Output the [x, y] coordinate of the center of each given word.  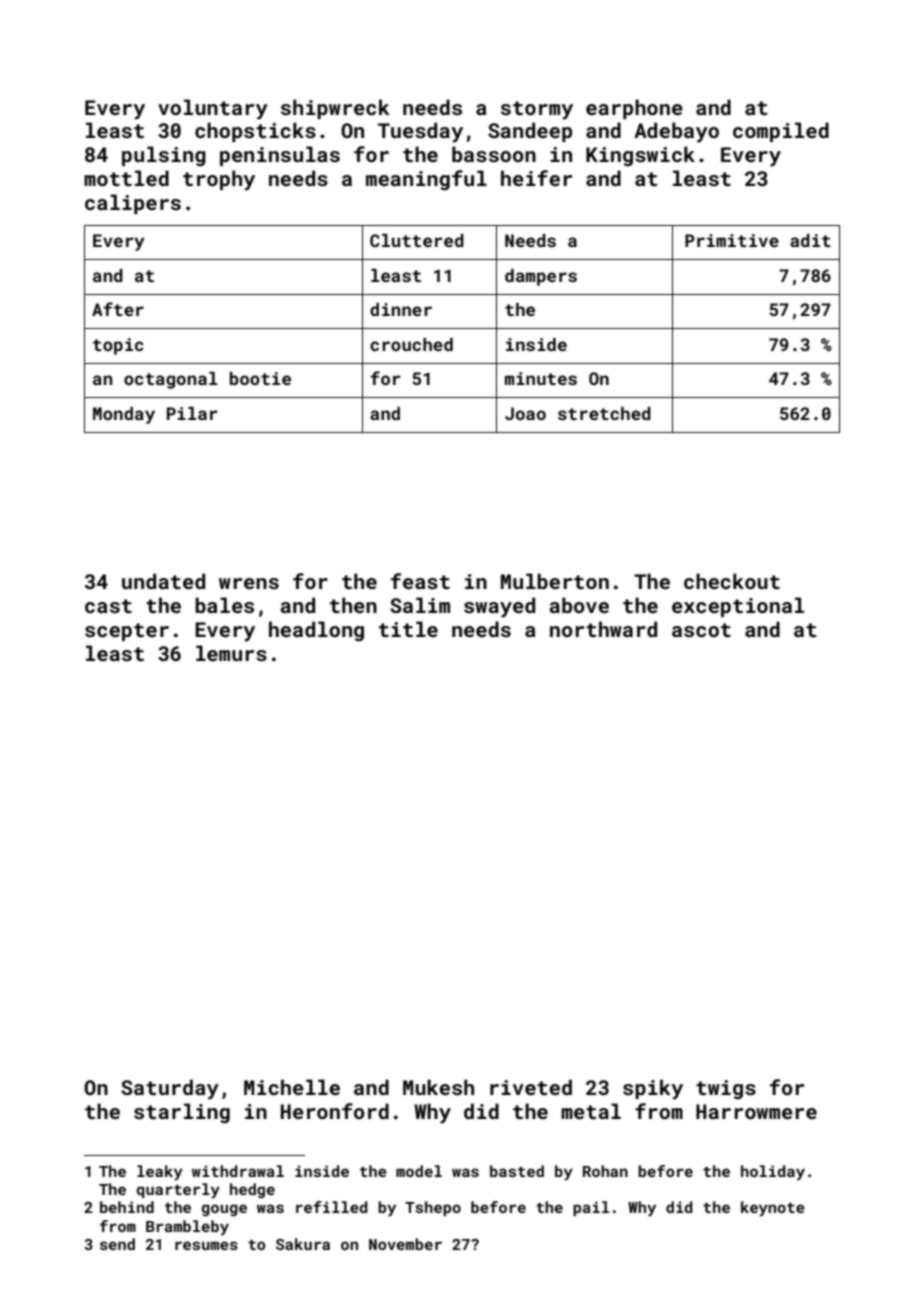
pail [591, 1208]
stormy [537, 110]
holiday [773, 1173]
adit [810, 240]
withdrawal [238, 1171]
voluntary [213, 109]
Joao [525, 413]
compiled [781, 132]
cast [108, 606]
